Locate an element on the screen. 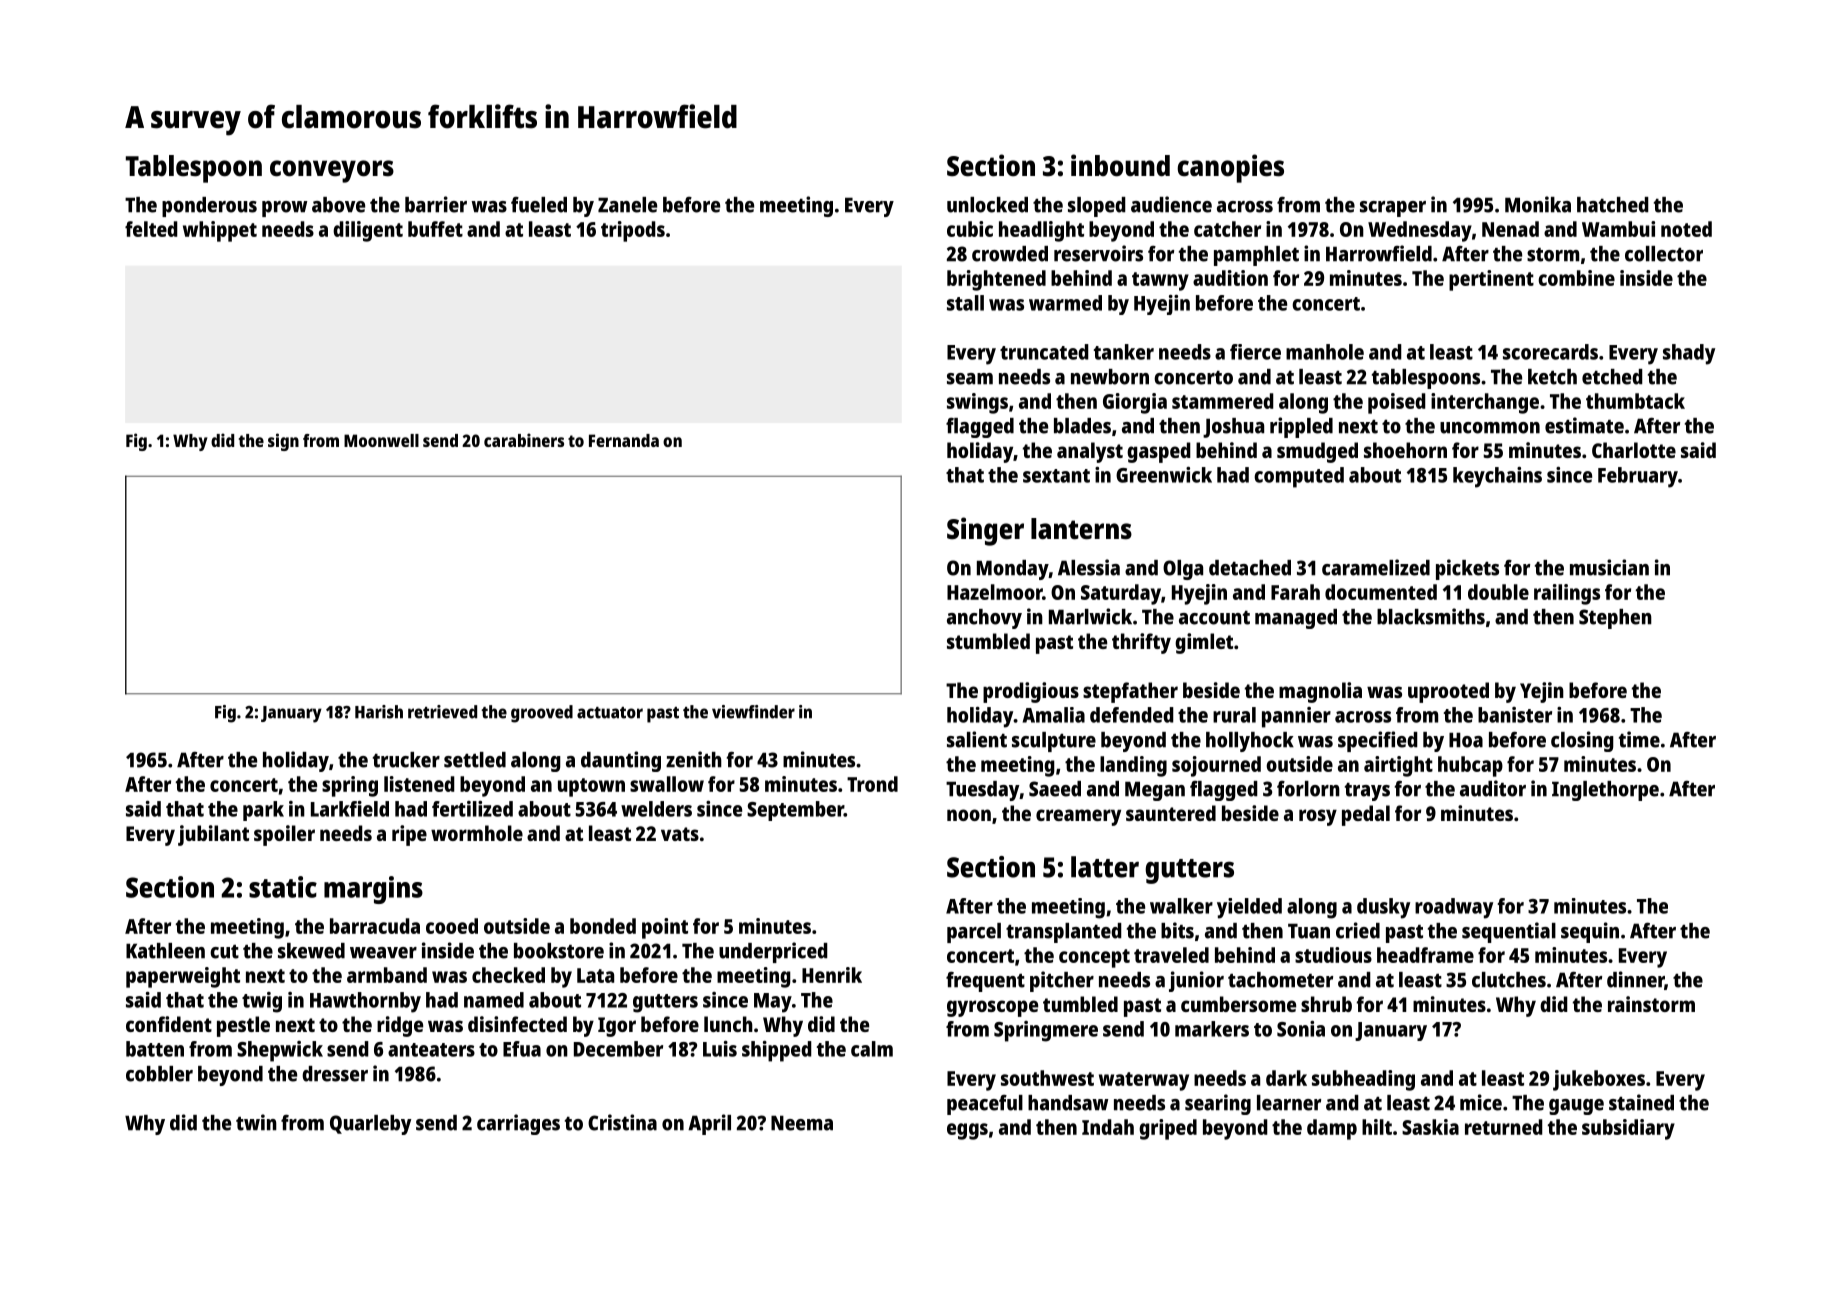 This screenshot has width=1848, height=1307. markers is located at coordinates (1212, 1029).
